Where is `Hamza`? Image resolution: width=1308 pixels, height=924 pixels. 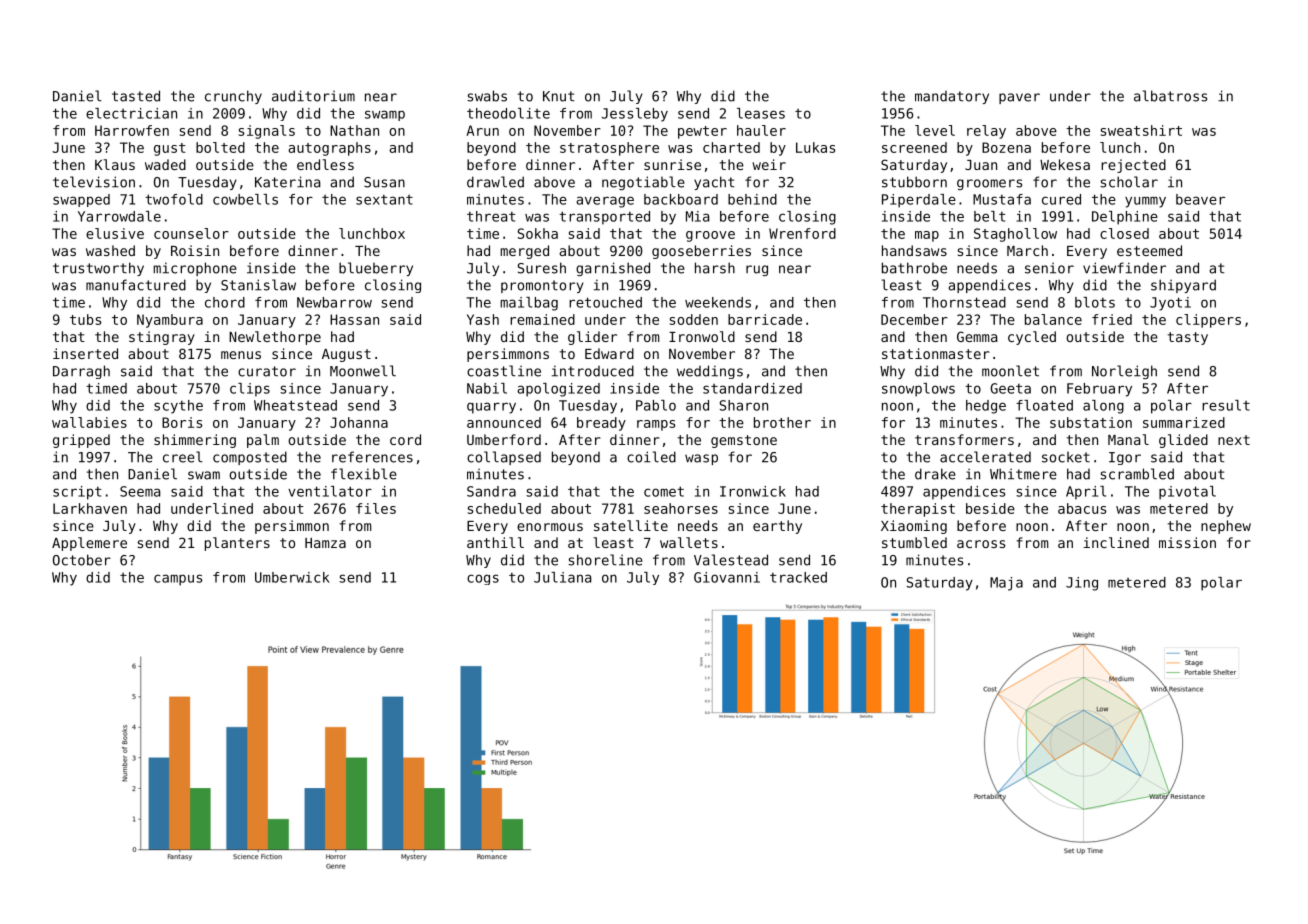
Hamza is located at coordinates (325, 543).
